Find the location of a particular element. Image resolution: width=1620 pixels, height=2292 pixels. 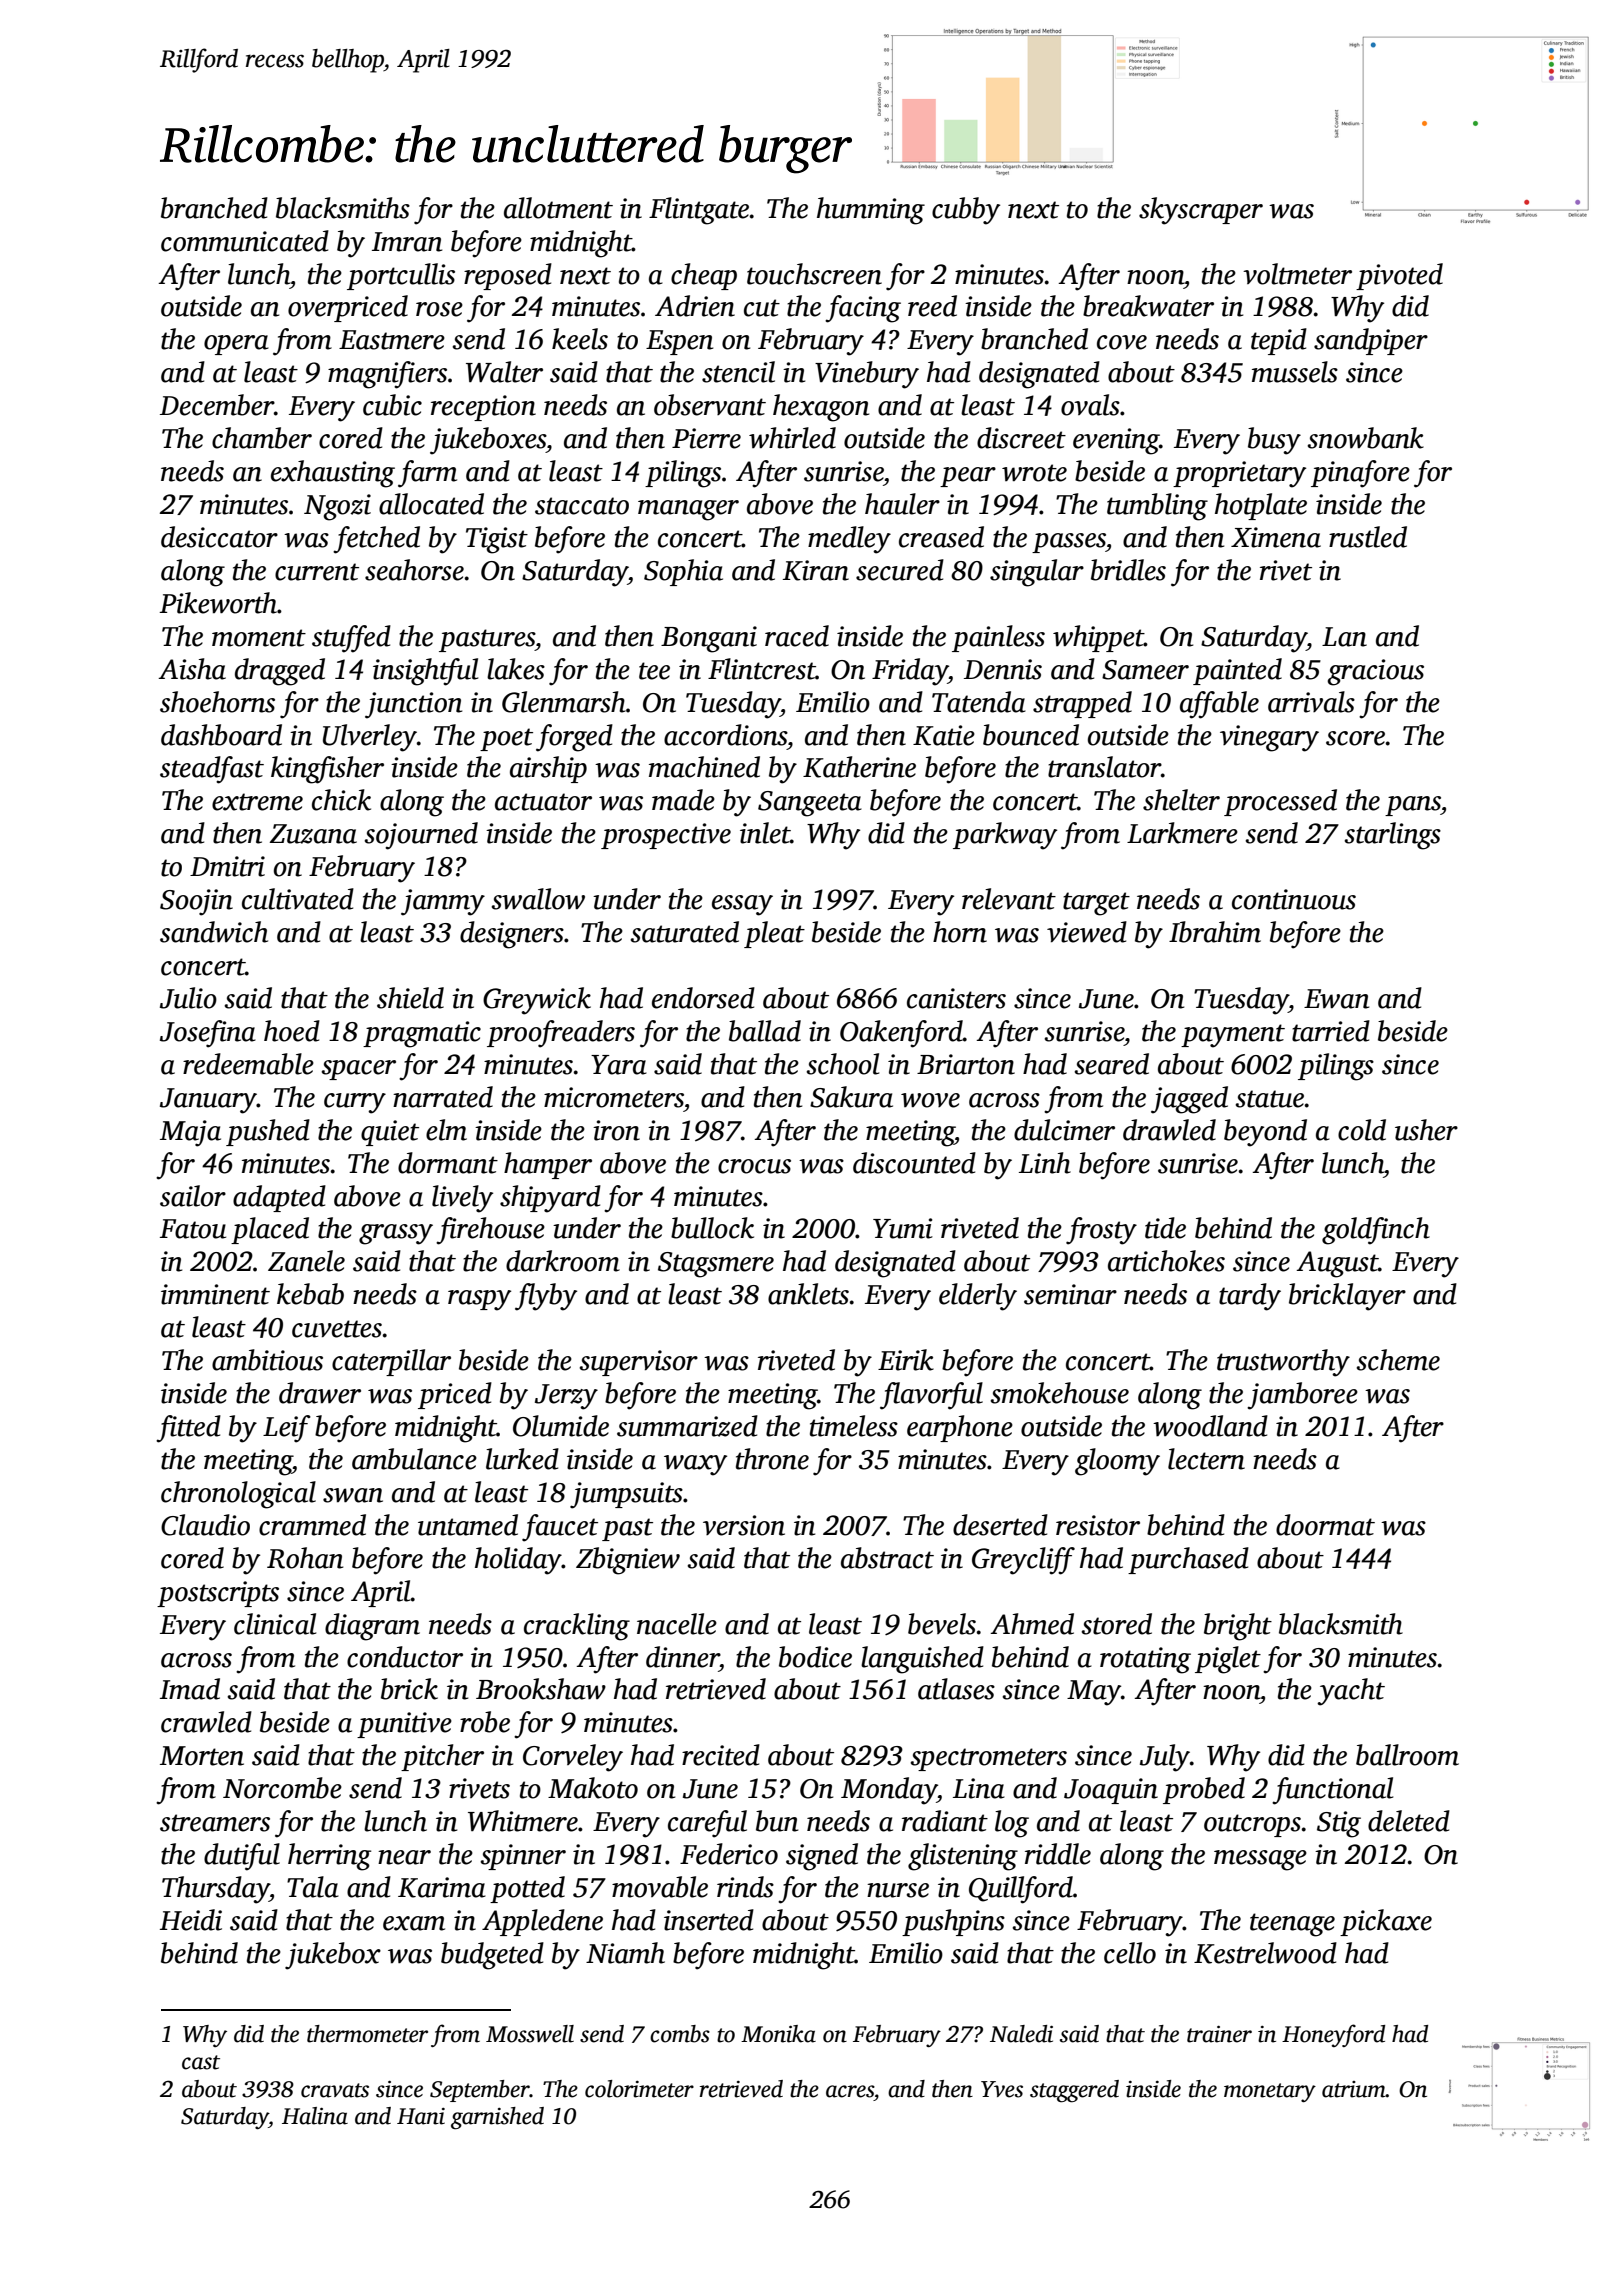

communicated is located at coordinates (245, 241).
